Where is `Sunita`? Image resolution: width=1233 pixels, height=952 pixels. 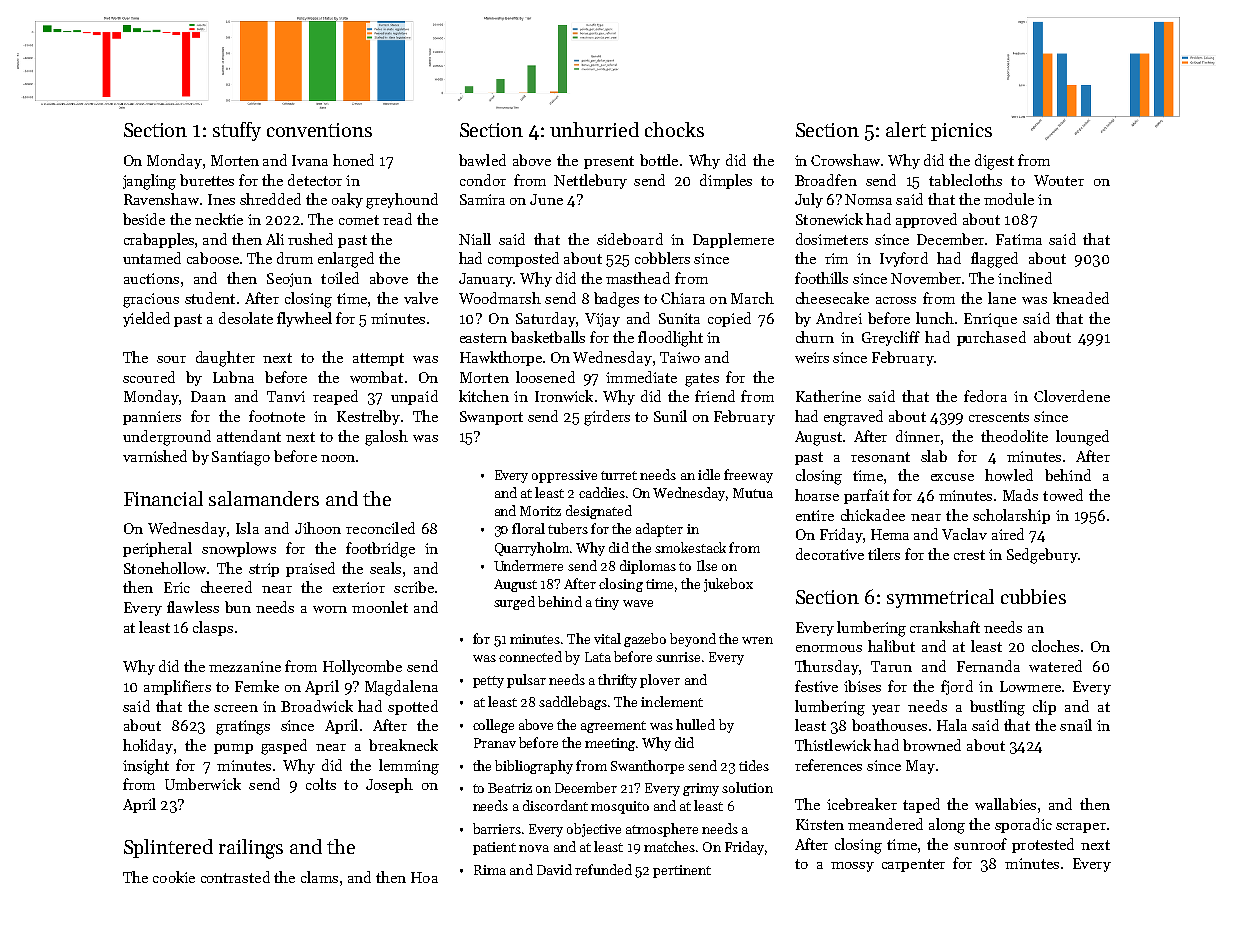
Sunita is located at coordinates (679, 318).
